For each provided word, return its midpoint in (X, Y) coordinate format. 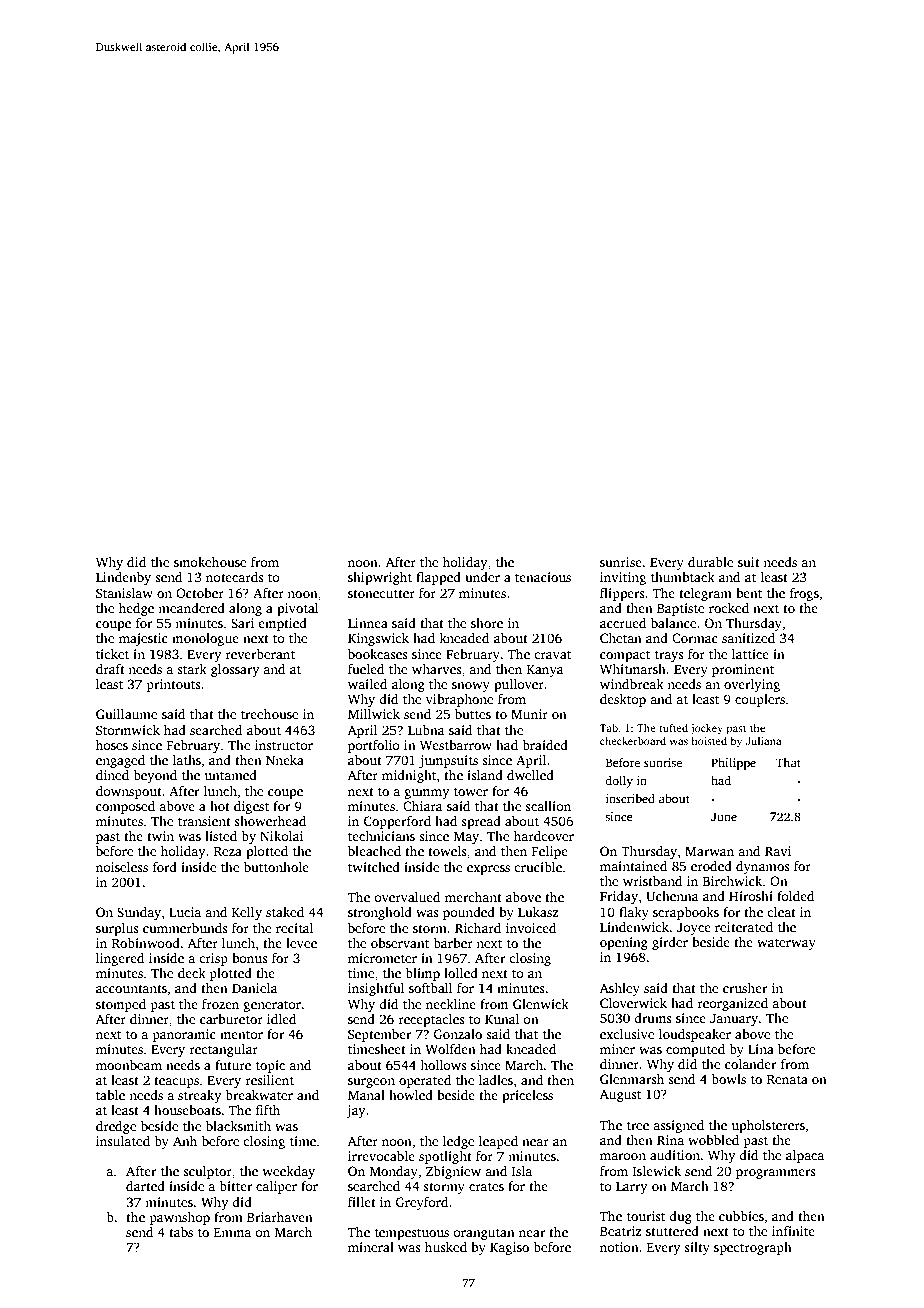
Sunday (139, 913)
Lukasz (538, 912)
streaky (200, 1096)
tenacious (543, 577)
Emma (232, 1232)
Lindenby (123, 578)
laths (187, 760)
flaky (634, 913)
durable (710, 562)
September (379, 1035)
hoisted (709, 741)
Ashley (620, 989)
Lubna (426, 730)
